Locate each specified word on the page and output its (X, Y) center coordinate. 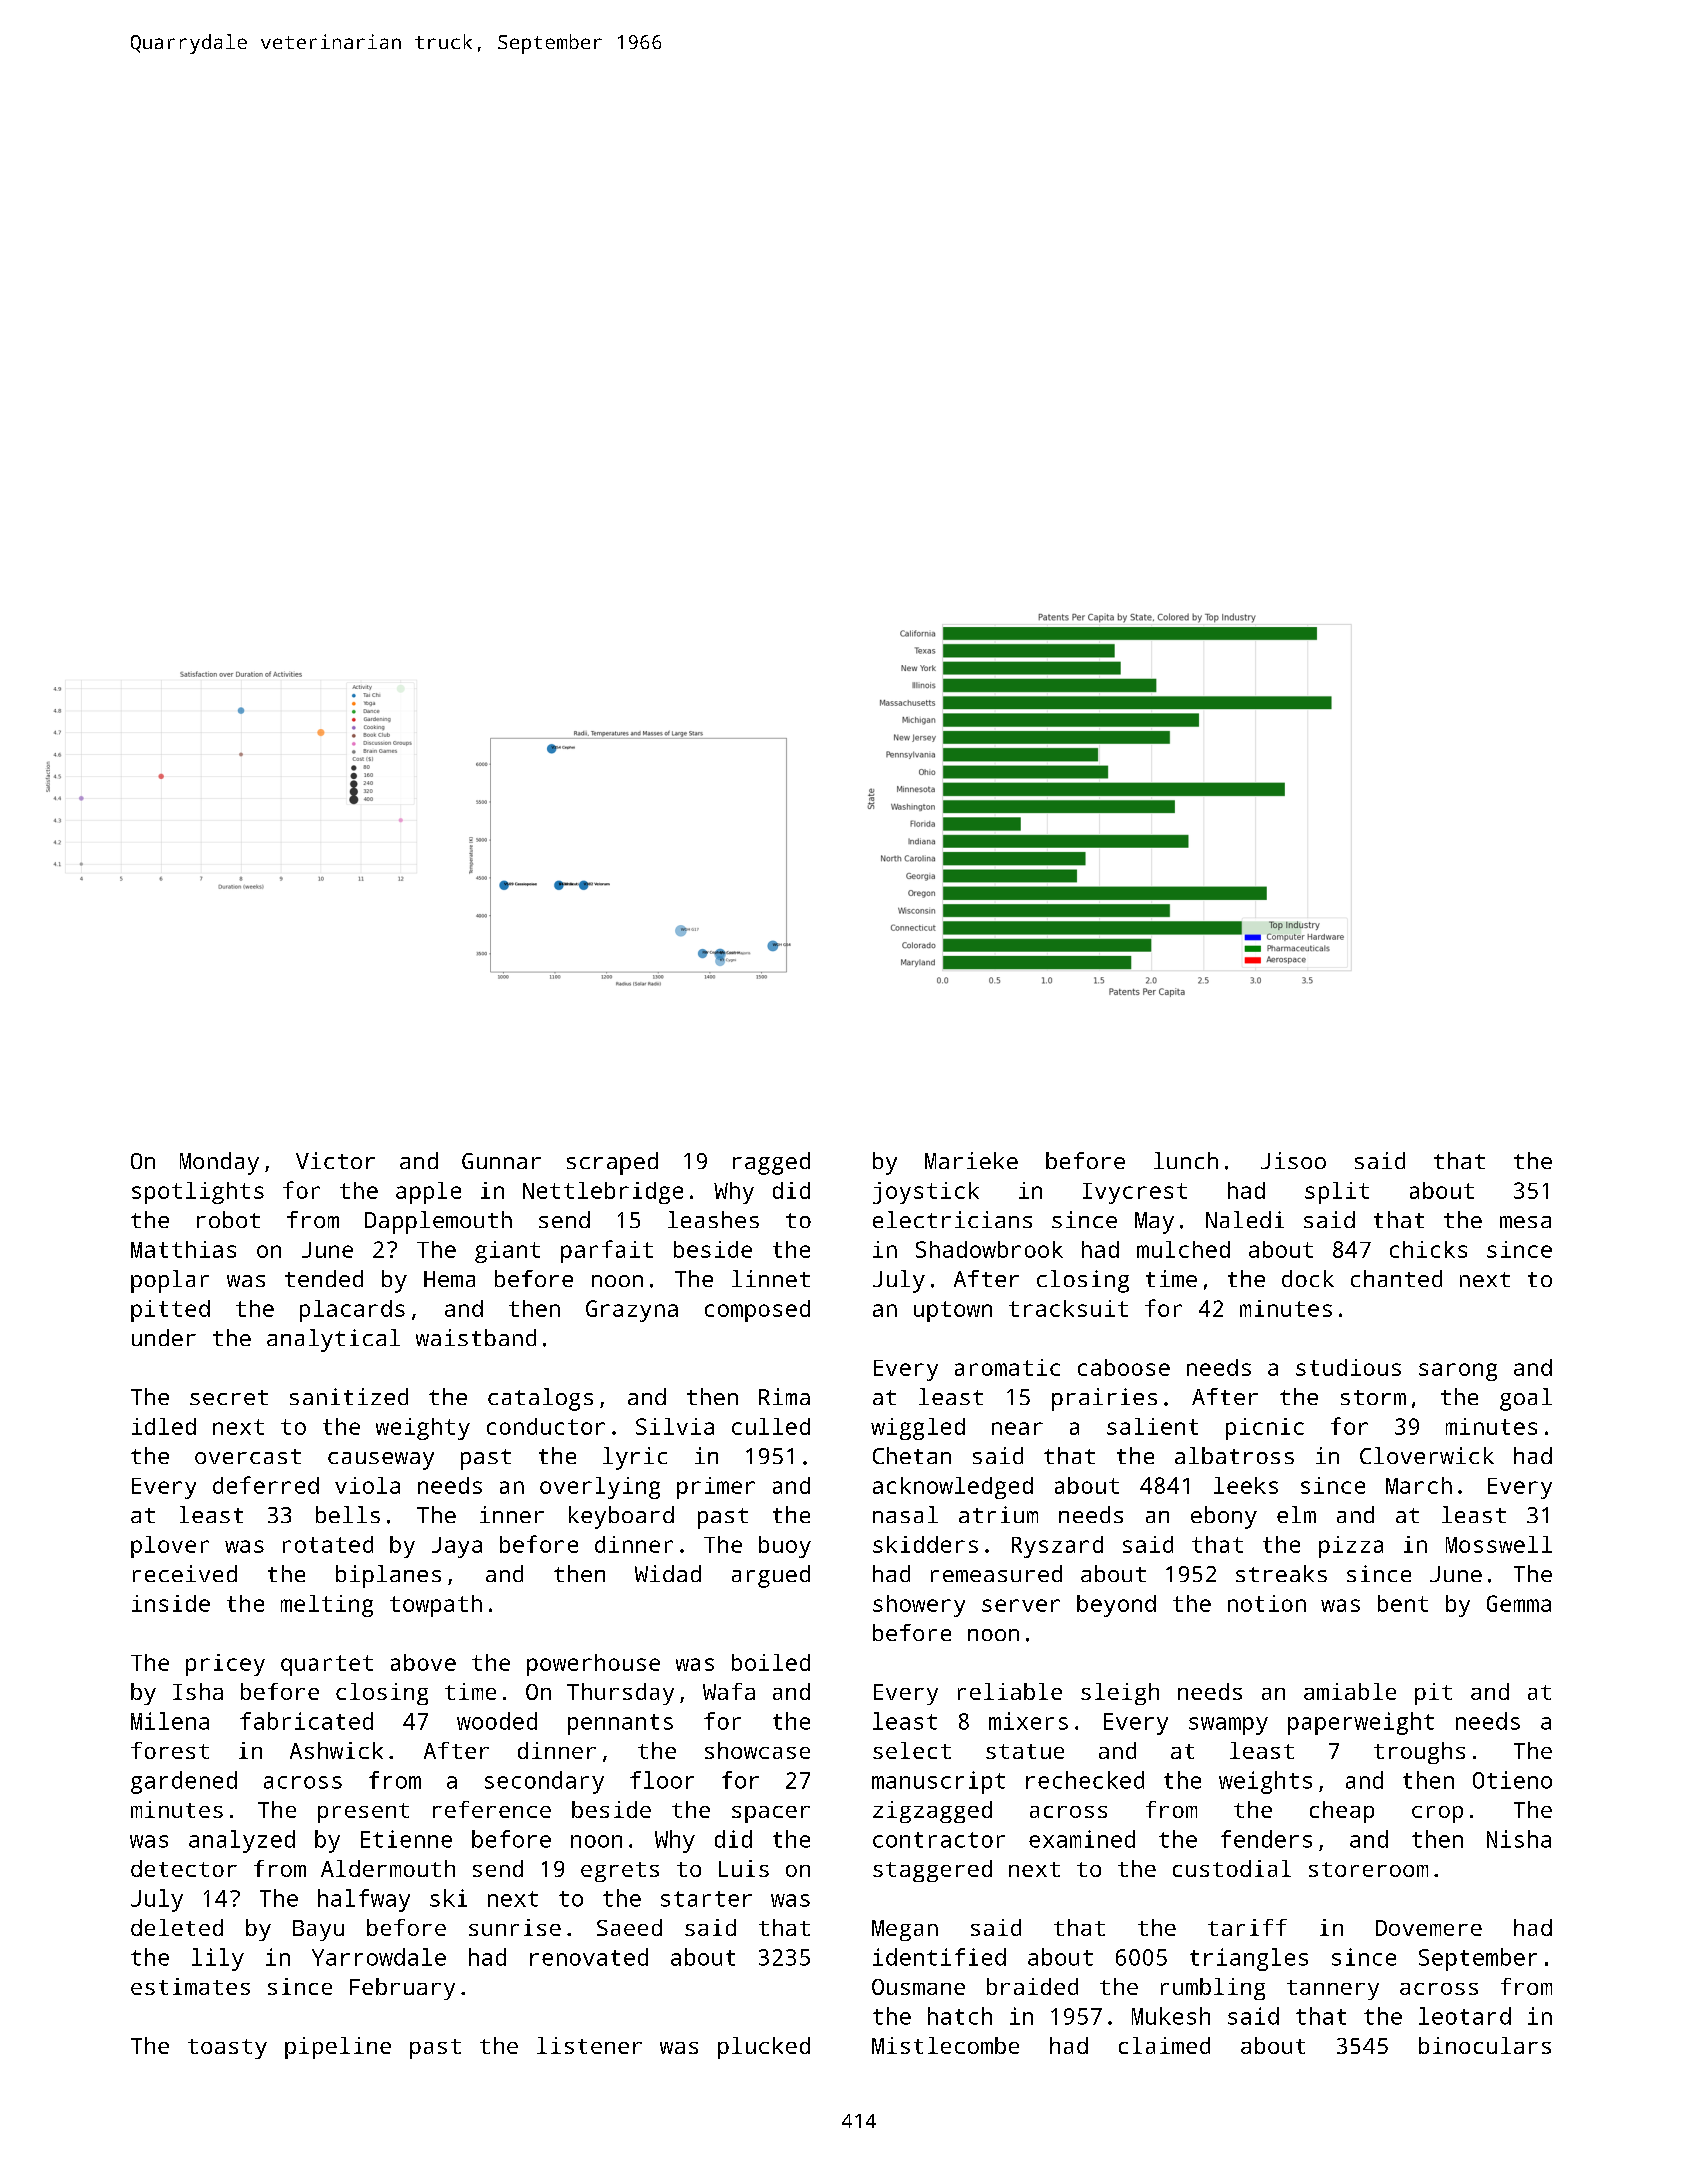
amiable (1350, 1691)
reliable (1010, 1691)
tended (324, 1278)
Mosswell (1499, 1544)
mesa (1525, 1222)
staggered (932, 1871)
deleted (177, 1927)
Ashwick (336, 1750)
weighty (423, 1429)
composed (757, 1311)
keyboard (621, 1517)
